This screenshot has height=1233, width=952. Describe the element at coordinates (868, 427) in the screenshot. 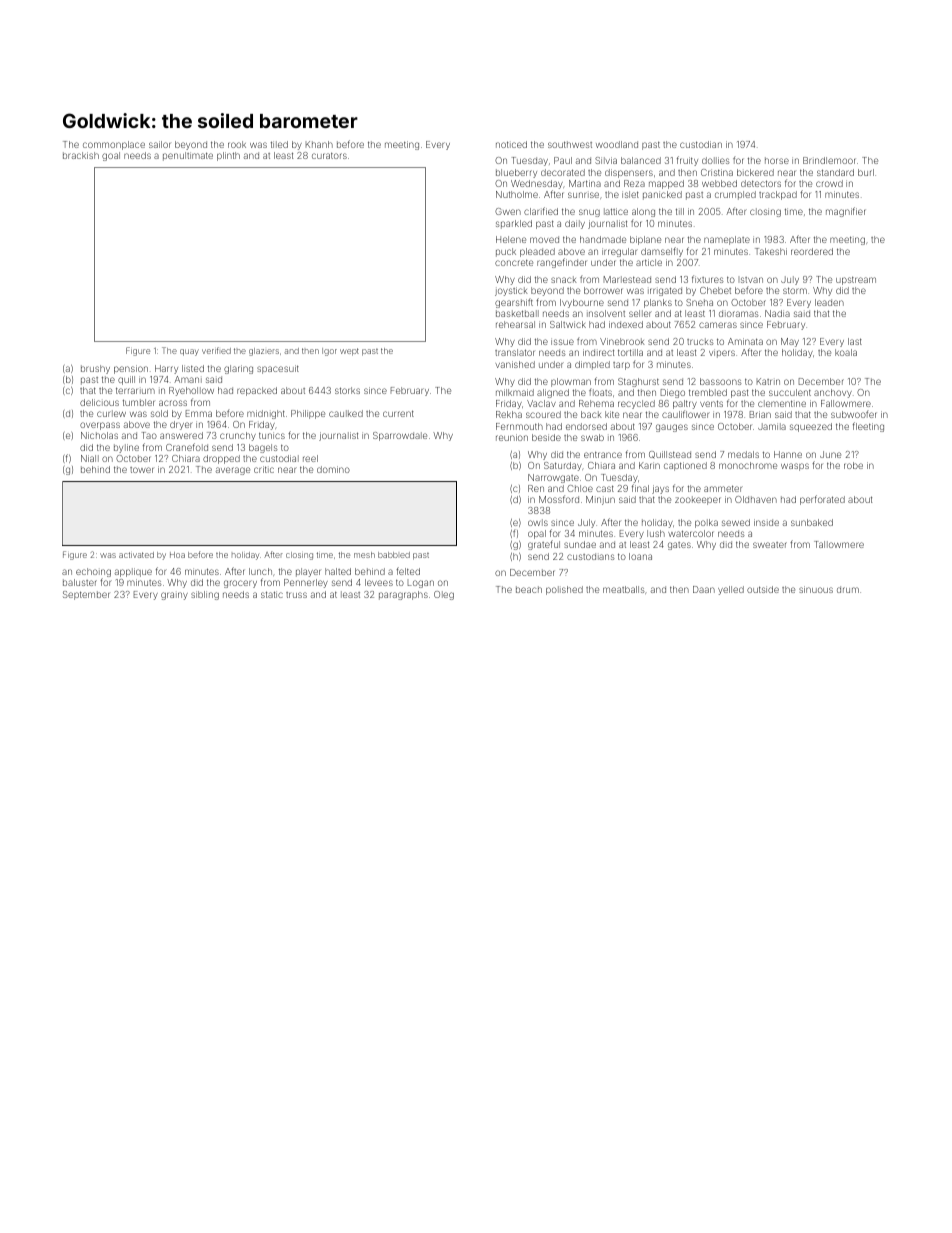

I see `fleeting` at that location.
